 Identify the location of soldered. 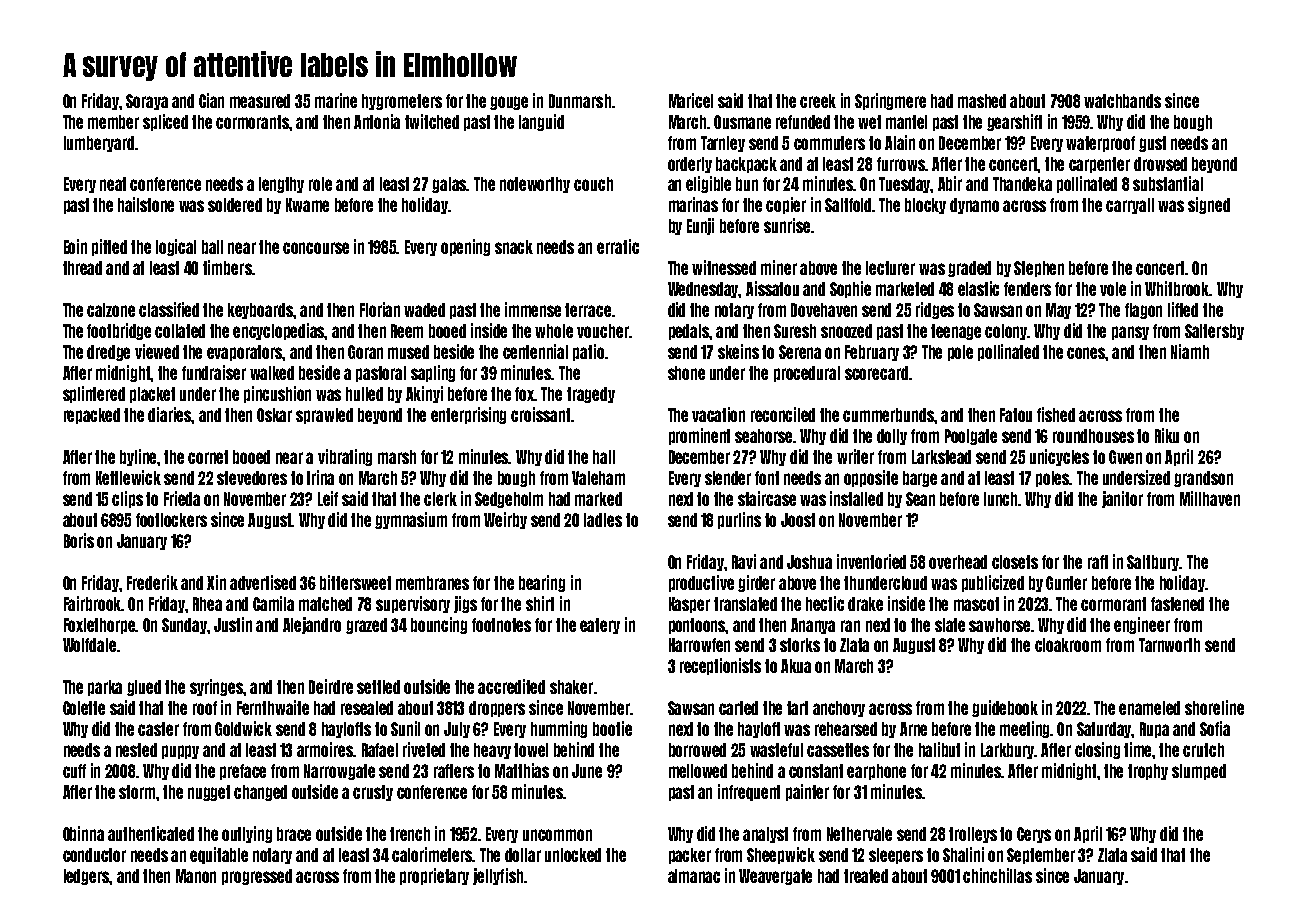
(235, 205).
